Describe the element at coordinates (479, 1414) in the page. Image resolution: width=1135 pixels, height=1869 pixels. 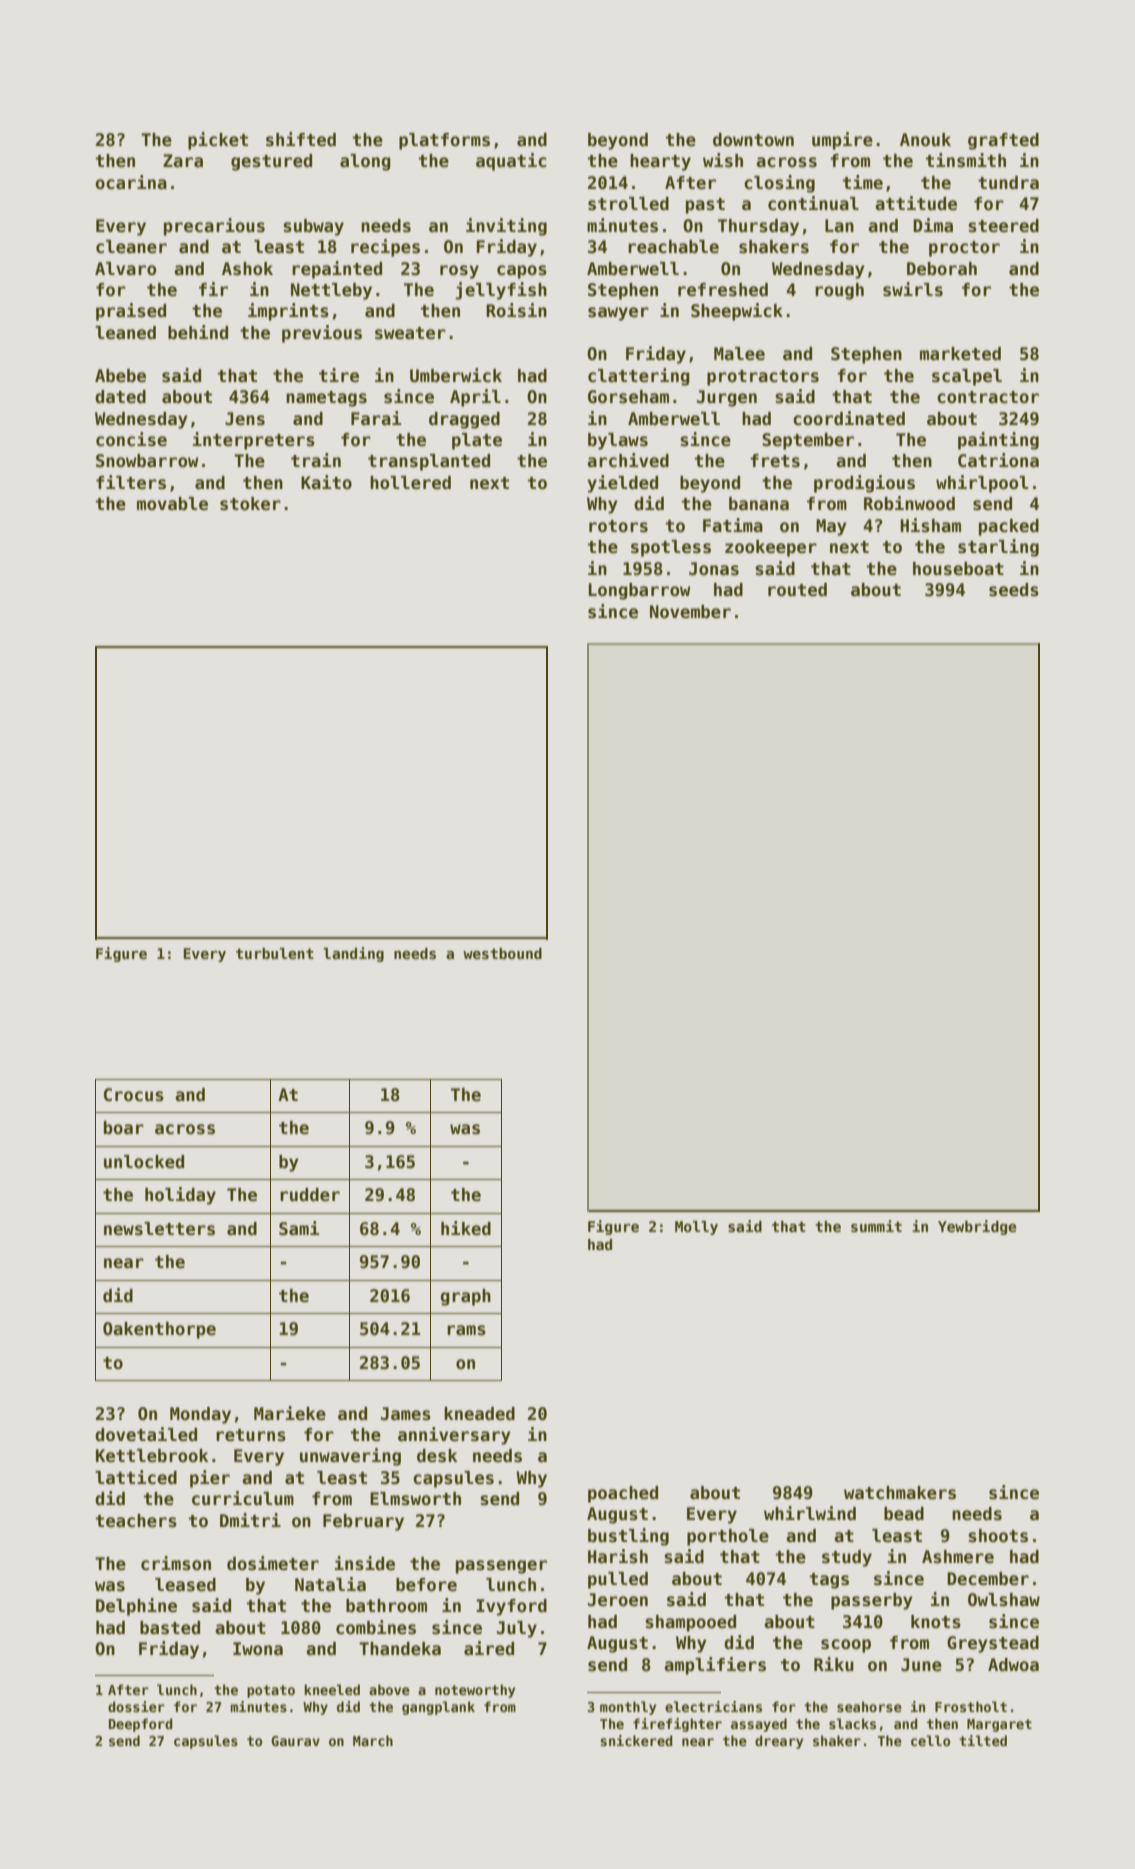
I see `kneaded` at that location.
